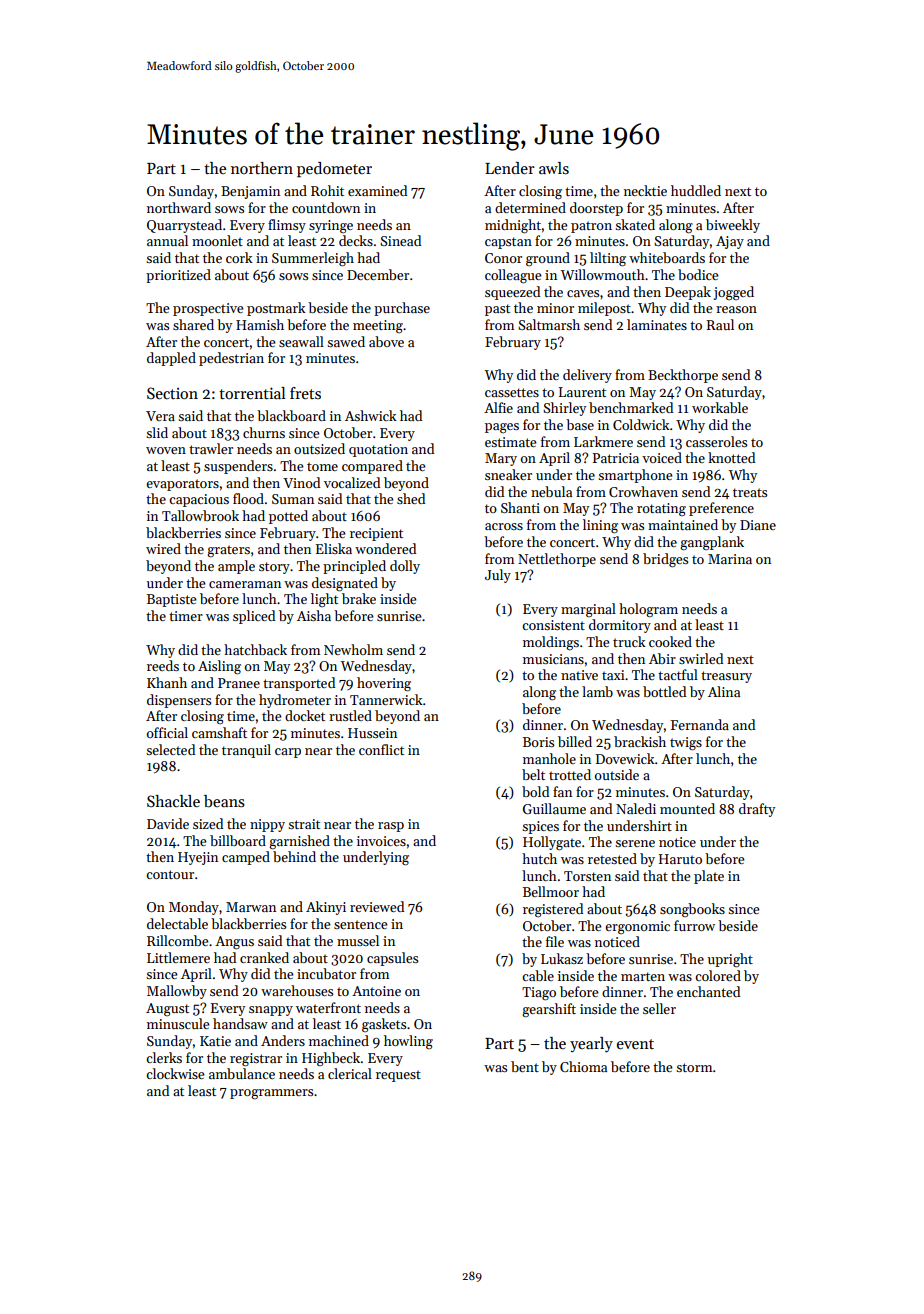 Image resolution: width=924 pixels, height=1314 pixels. Describe the element at coordinates (157, 432) in the screenshot. I see `slid` at that location.
